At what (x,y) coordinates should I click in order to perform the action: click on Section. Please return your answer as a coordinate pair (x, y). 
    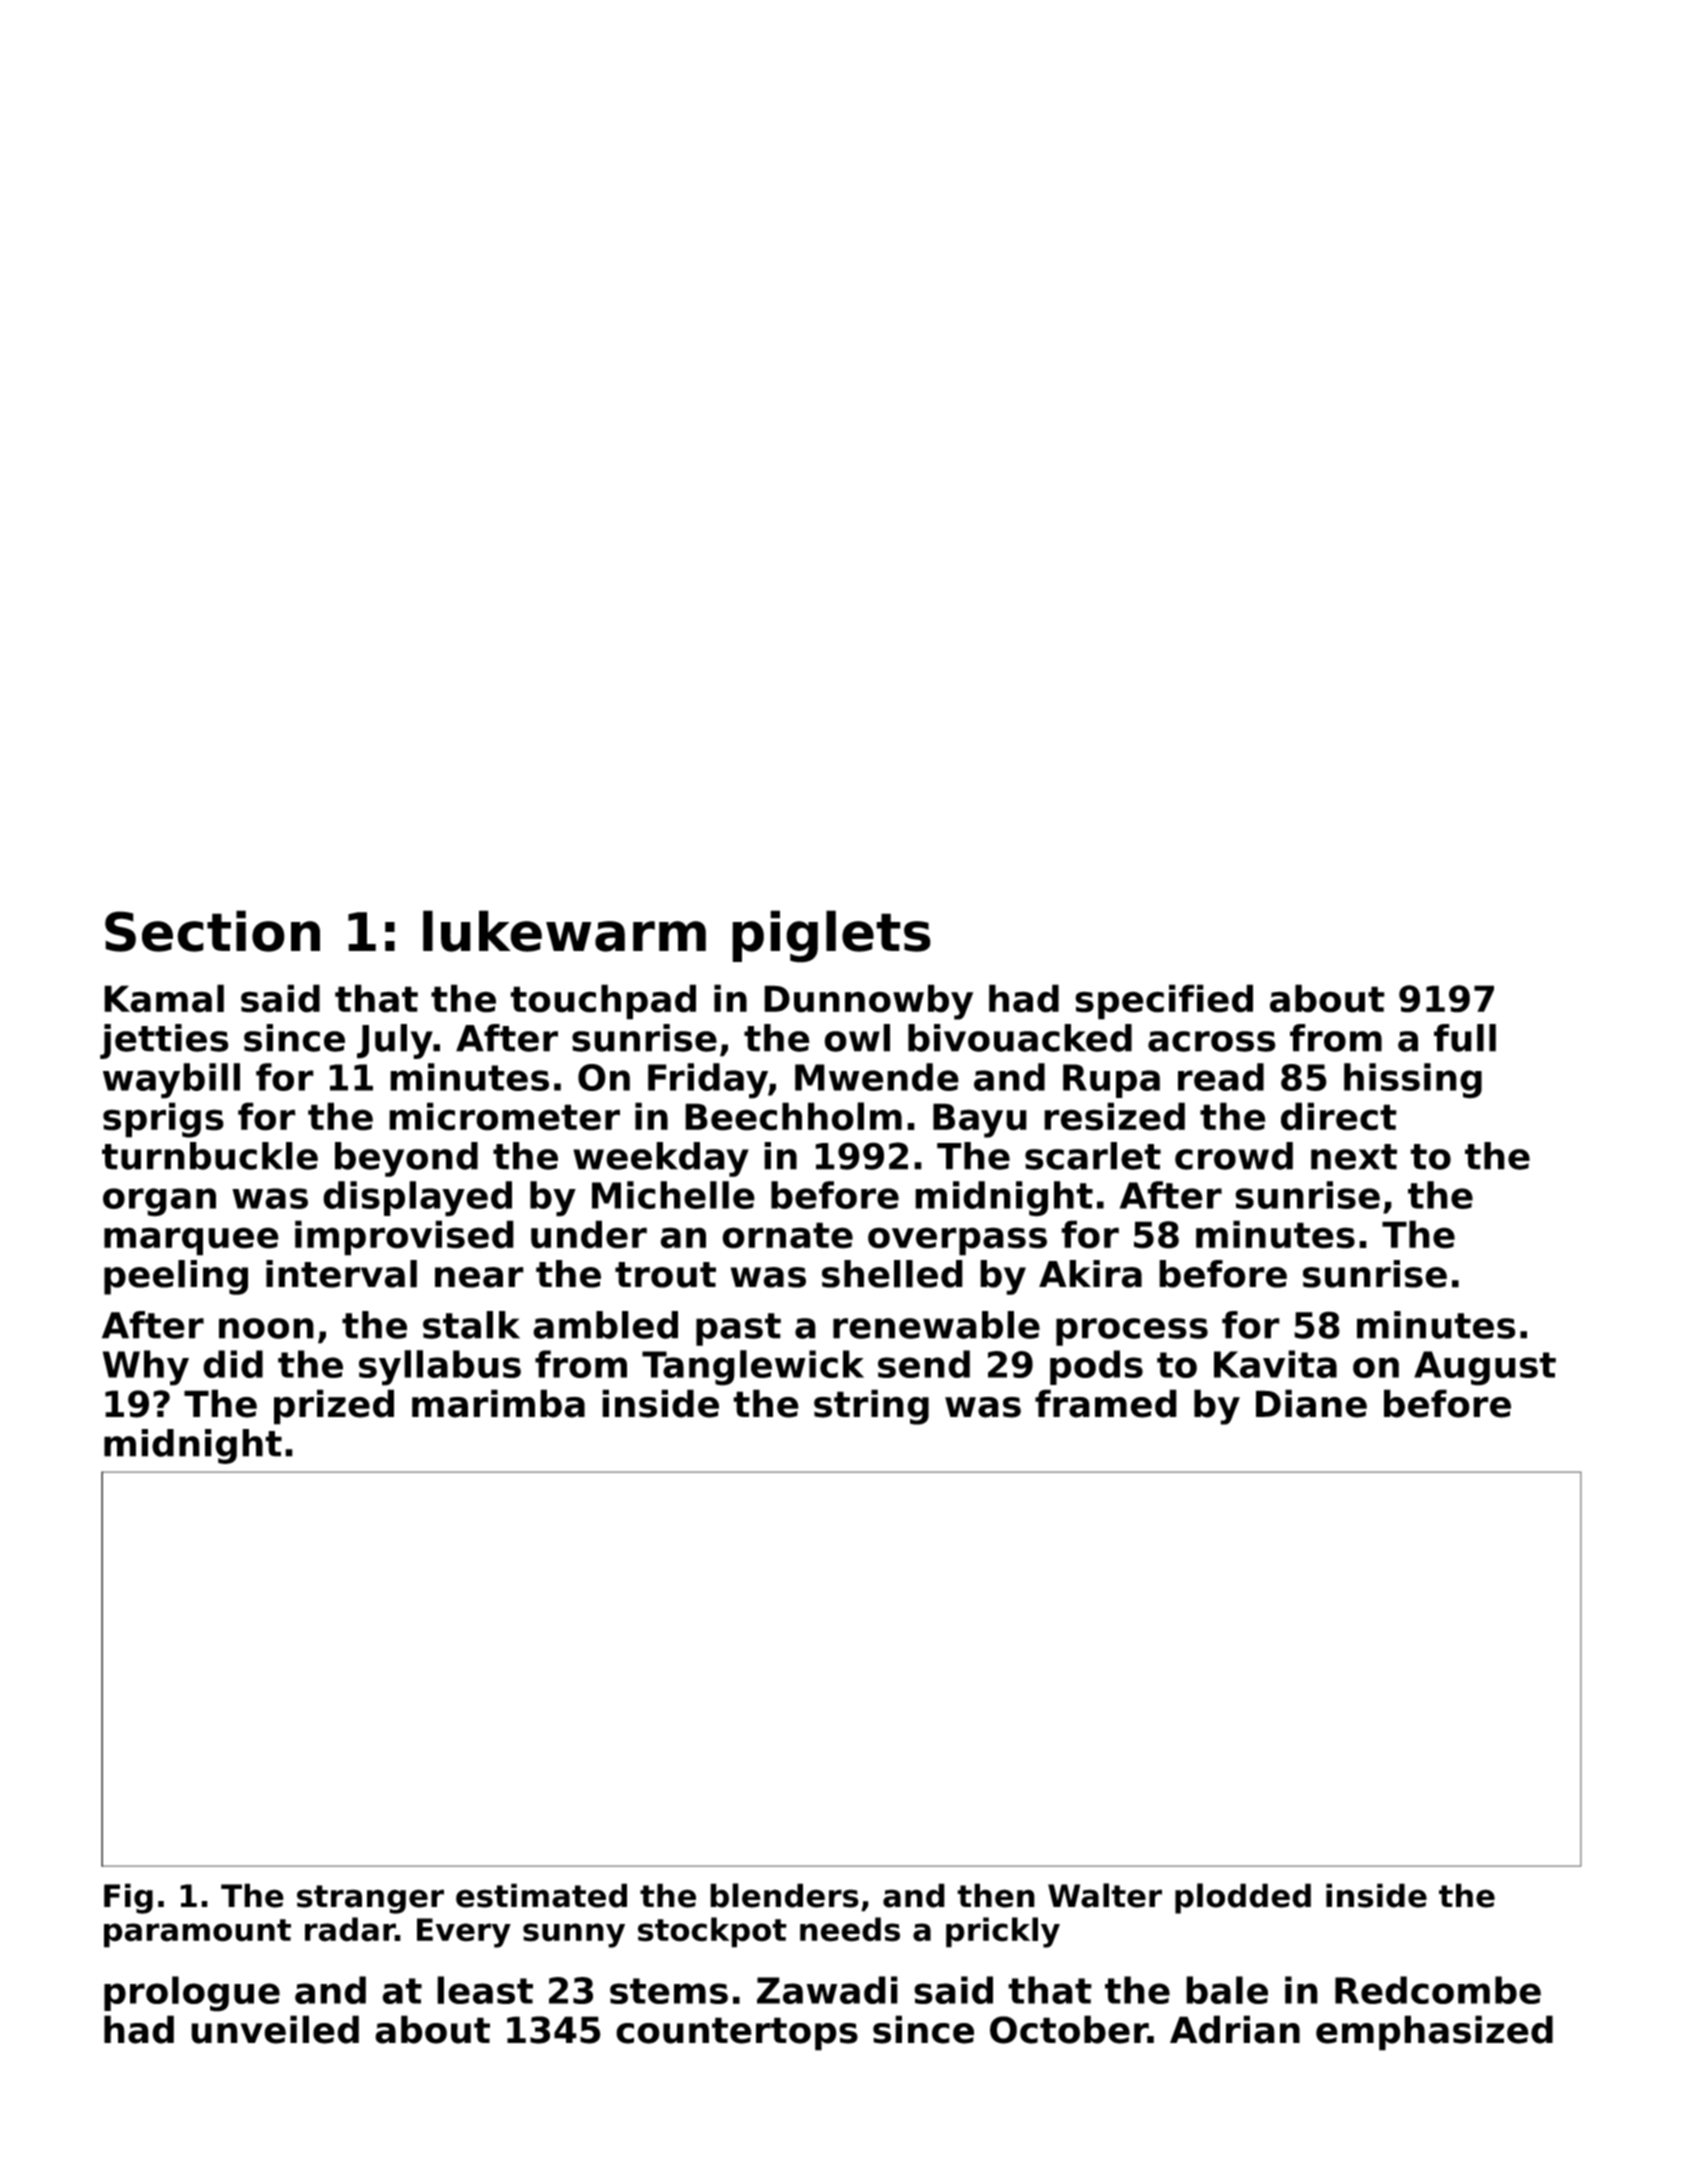
    Looking at the image, I should click on (212, 931).
